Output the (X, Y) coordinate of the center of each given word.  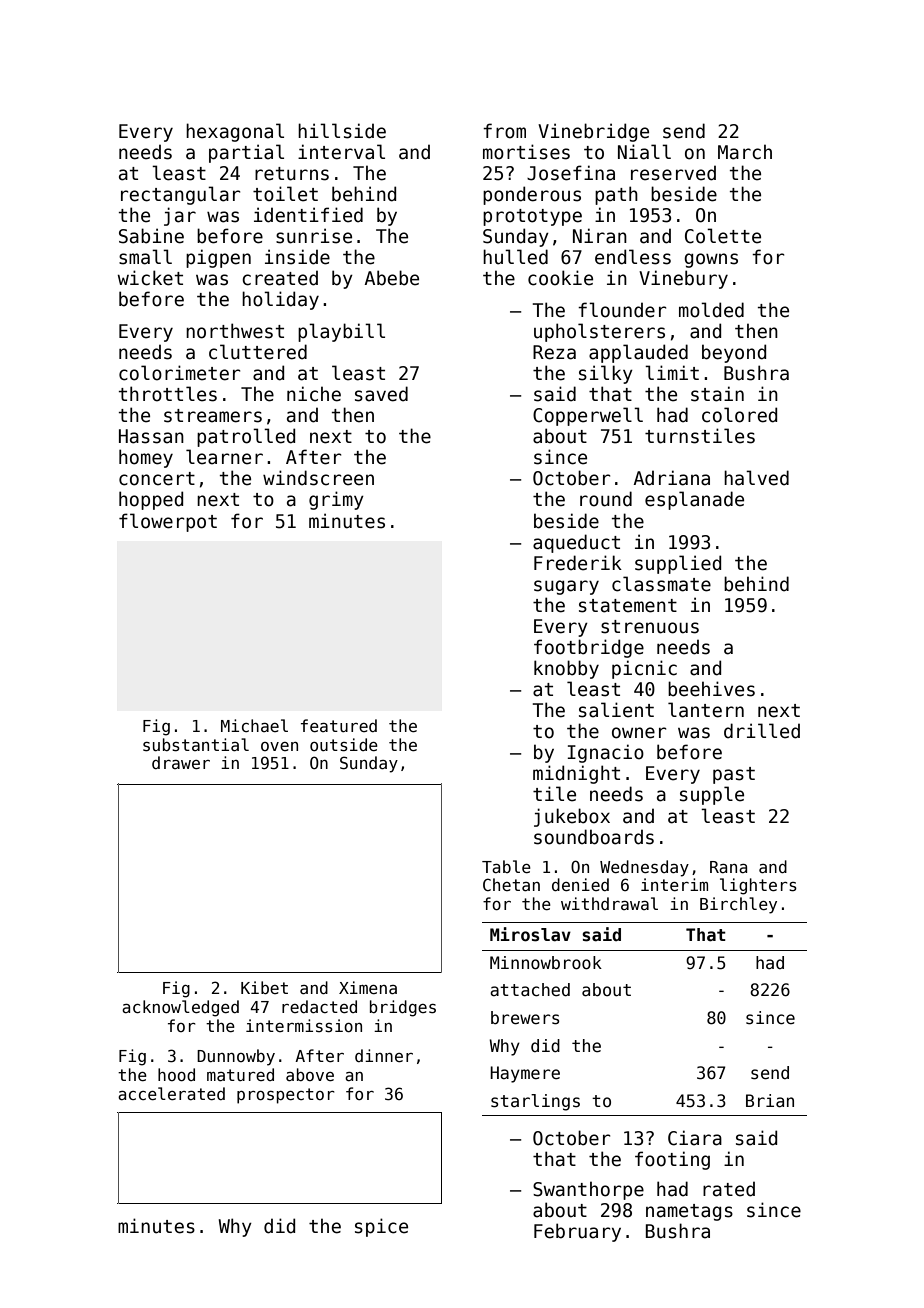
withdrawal (609, 903)
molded (711, 310)
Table (506, 866)
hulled (515, 257)
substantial (196, 745)
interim (674, 884)
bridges (403, 1008)
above (310, 1074)
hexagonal (235, 132)
